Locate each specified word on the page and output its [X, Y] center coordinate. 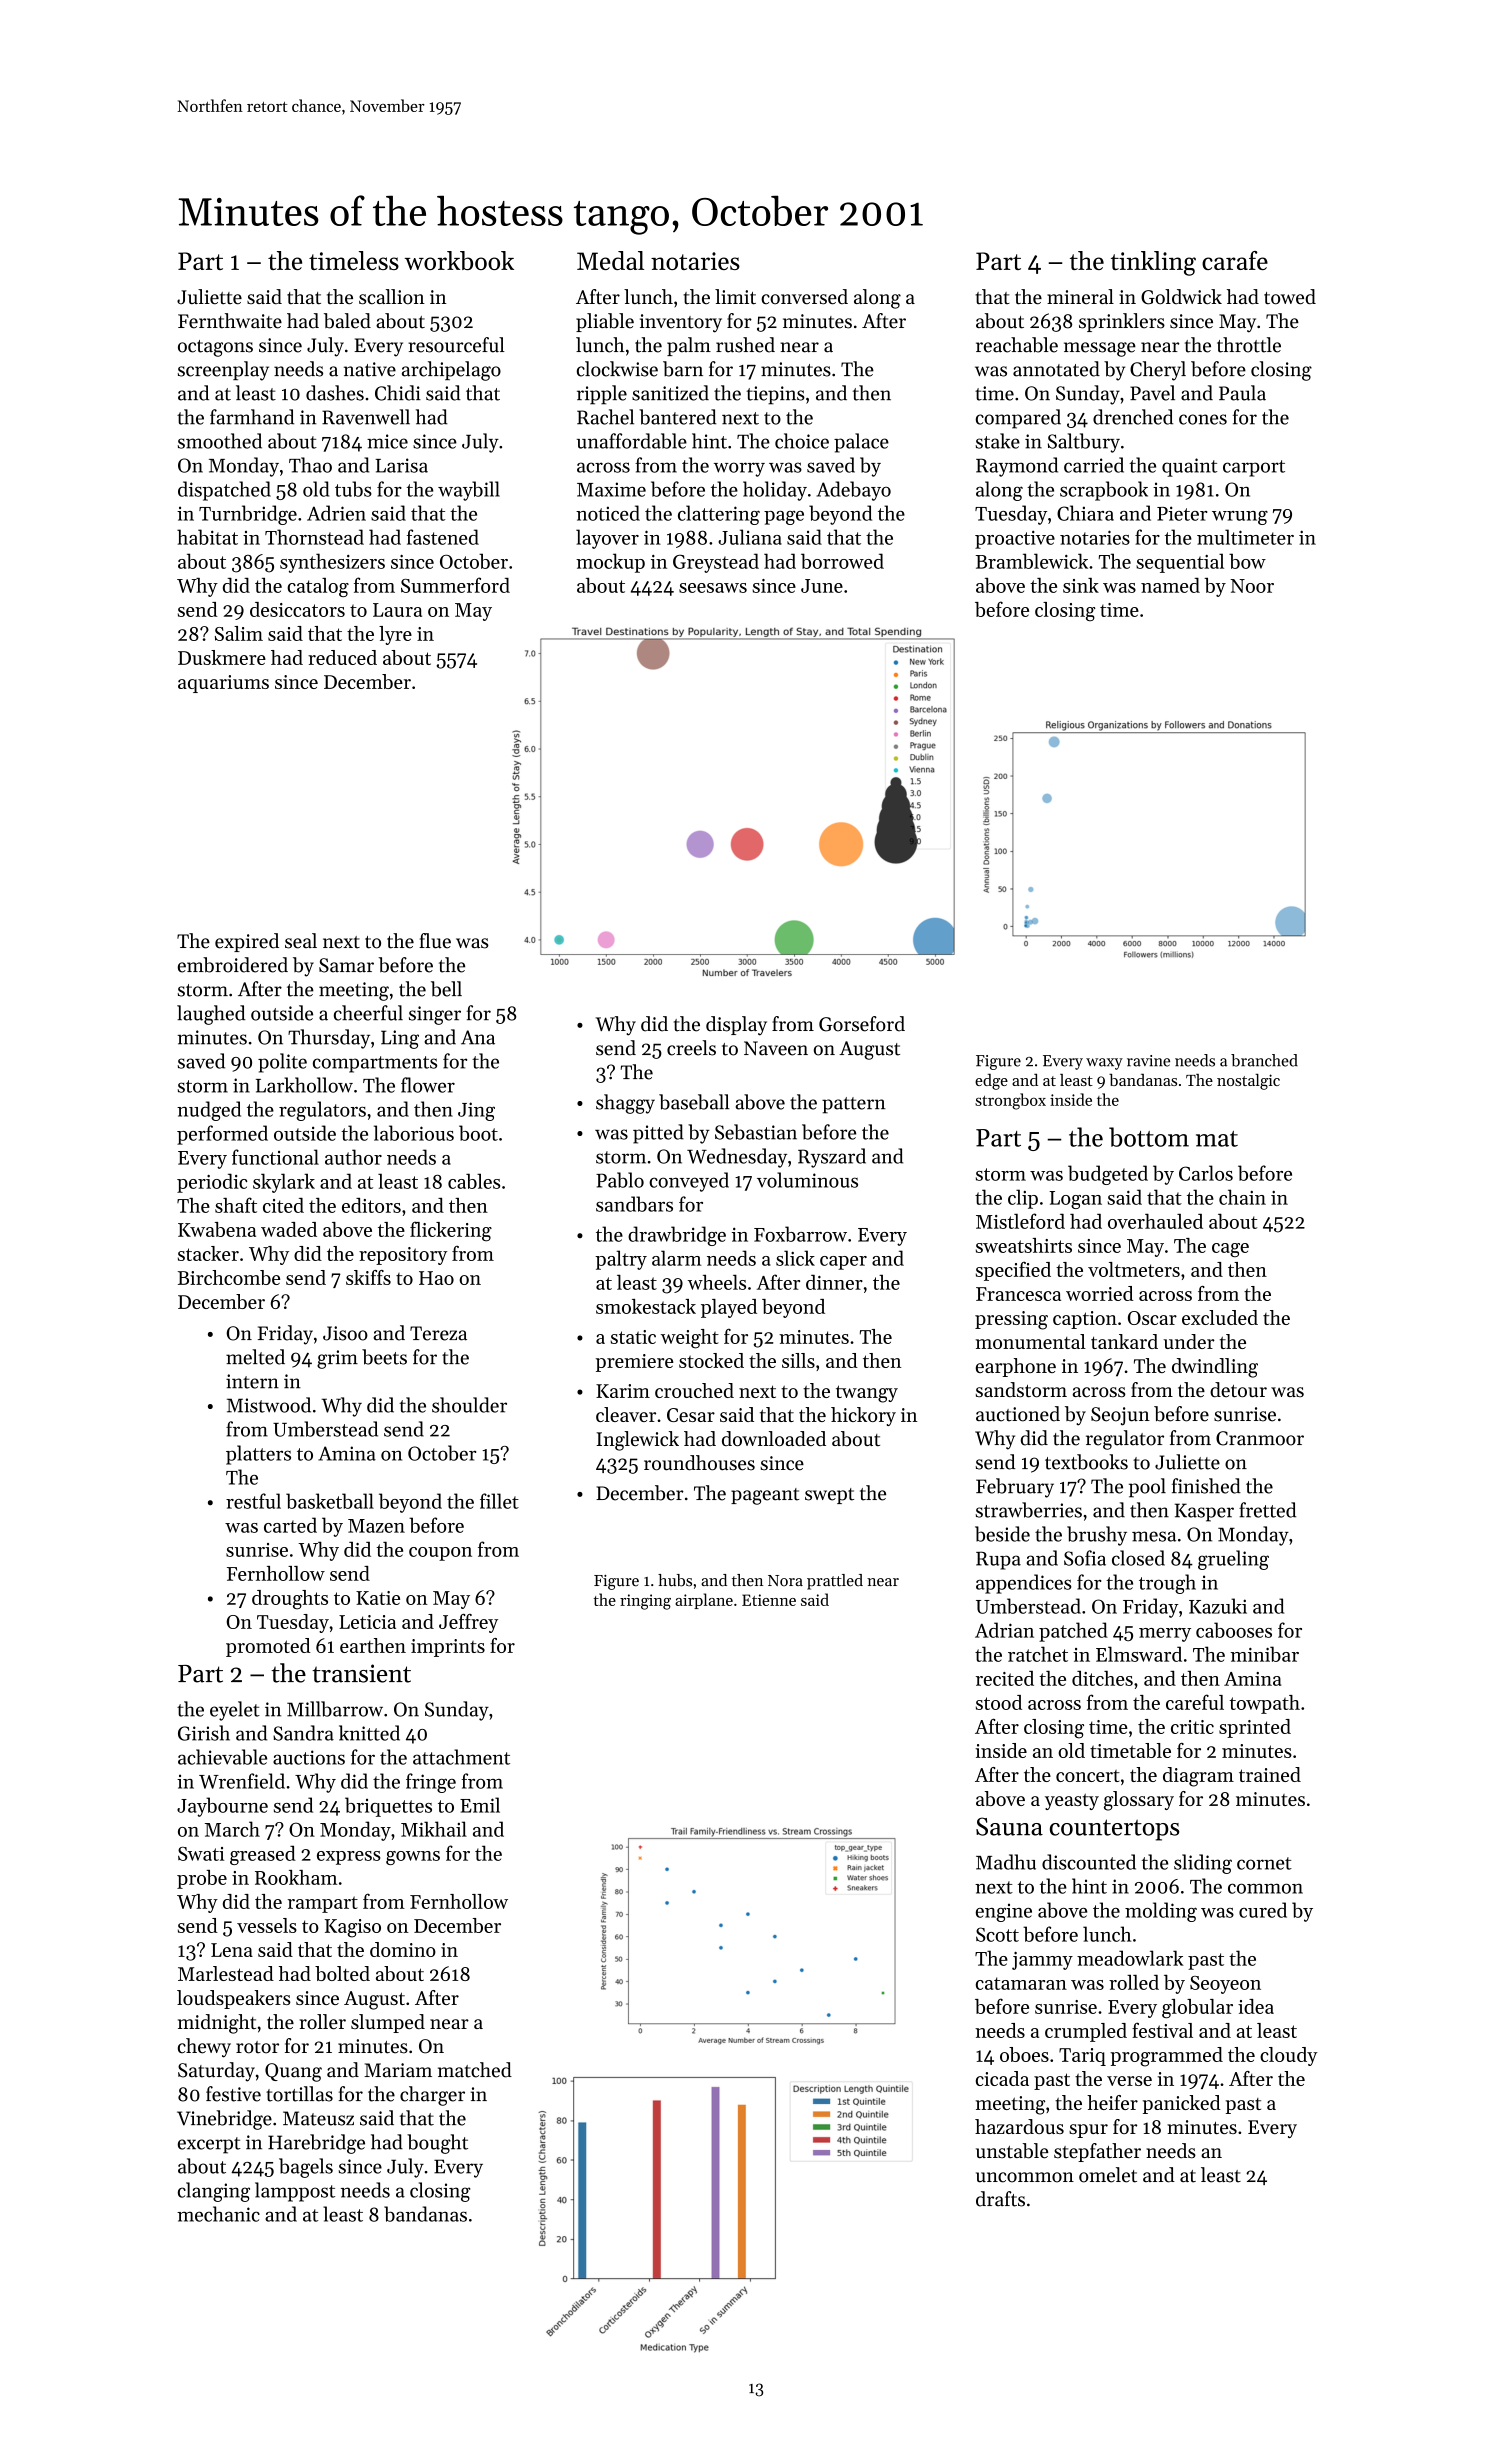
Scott [997, 1934]
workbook [459, 260]
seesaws [713, 588]
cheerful [368, 1013]
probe [202, 1879]
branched [1264, 1060]
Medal [610, 260]
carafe [1235, 260]
